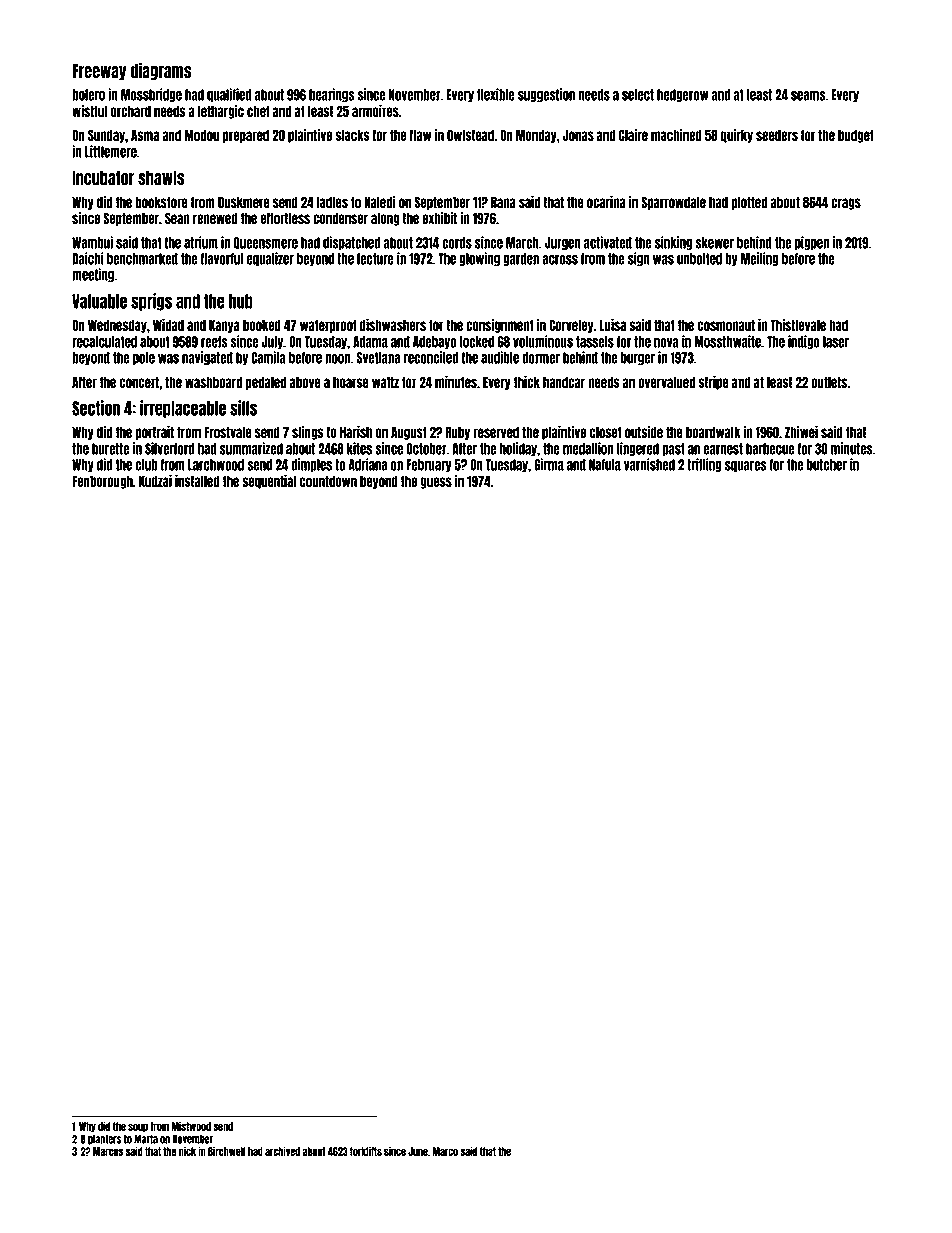 The height and width of the image is (1233, 952). Describe the element at coordinates (102, 482) in the image. I see `Fenborough` at that location.
